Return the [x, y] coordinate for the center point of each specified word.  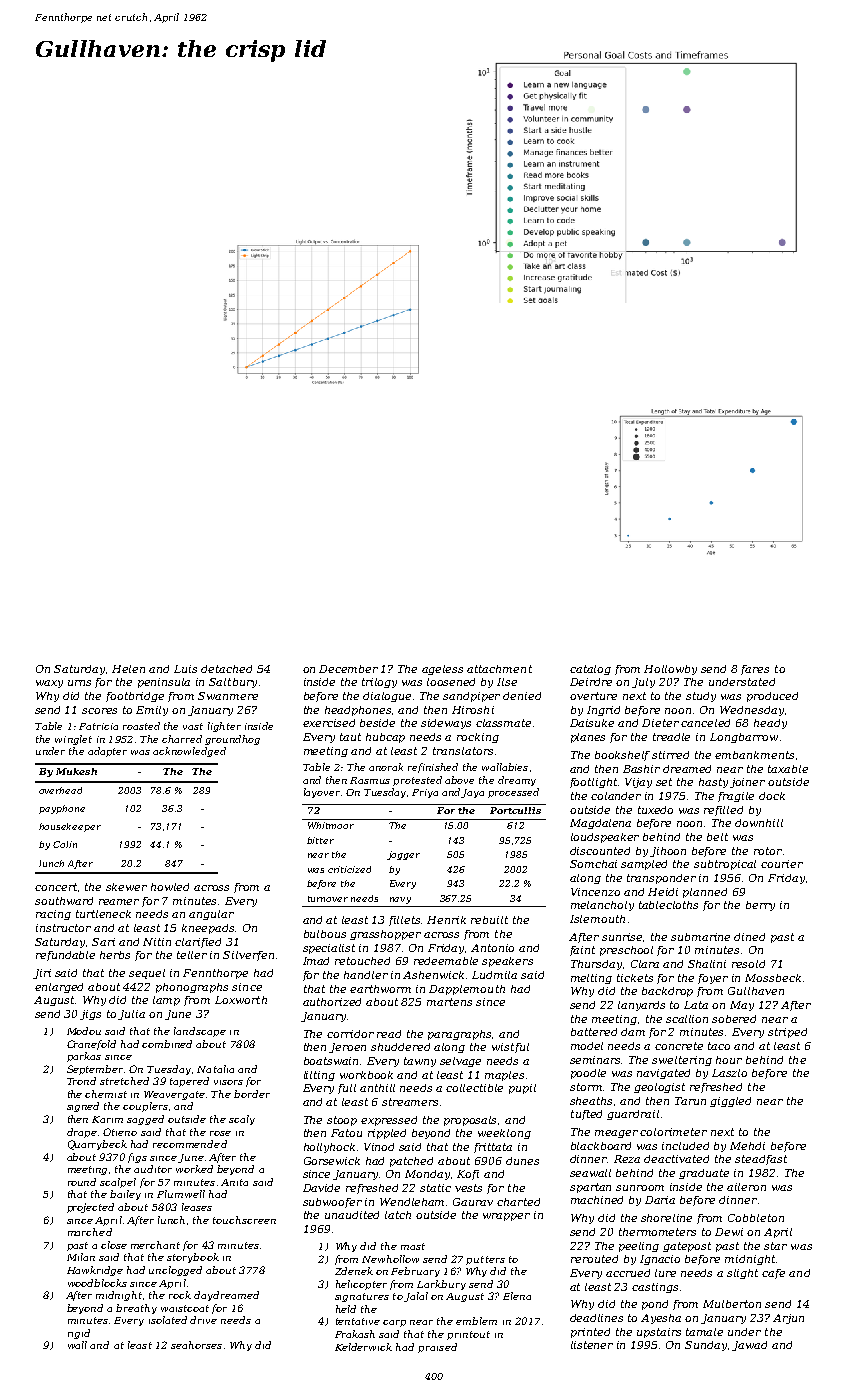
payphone [62, 809]
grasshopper [385, 935]
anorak [386, 767]
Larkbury [441, 1285]
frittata [493, 1148]
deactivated [676, 1159]
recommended [190, 1144]
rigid [79, 1334]
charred [182, 739]
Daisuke [592, 723]
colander [616, 796]
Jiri [42, 974]
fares [755, 670]
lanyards [641, 1006]
